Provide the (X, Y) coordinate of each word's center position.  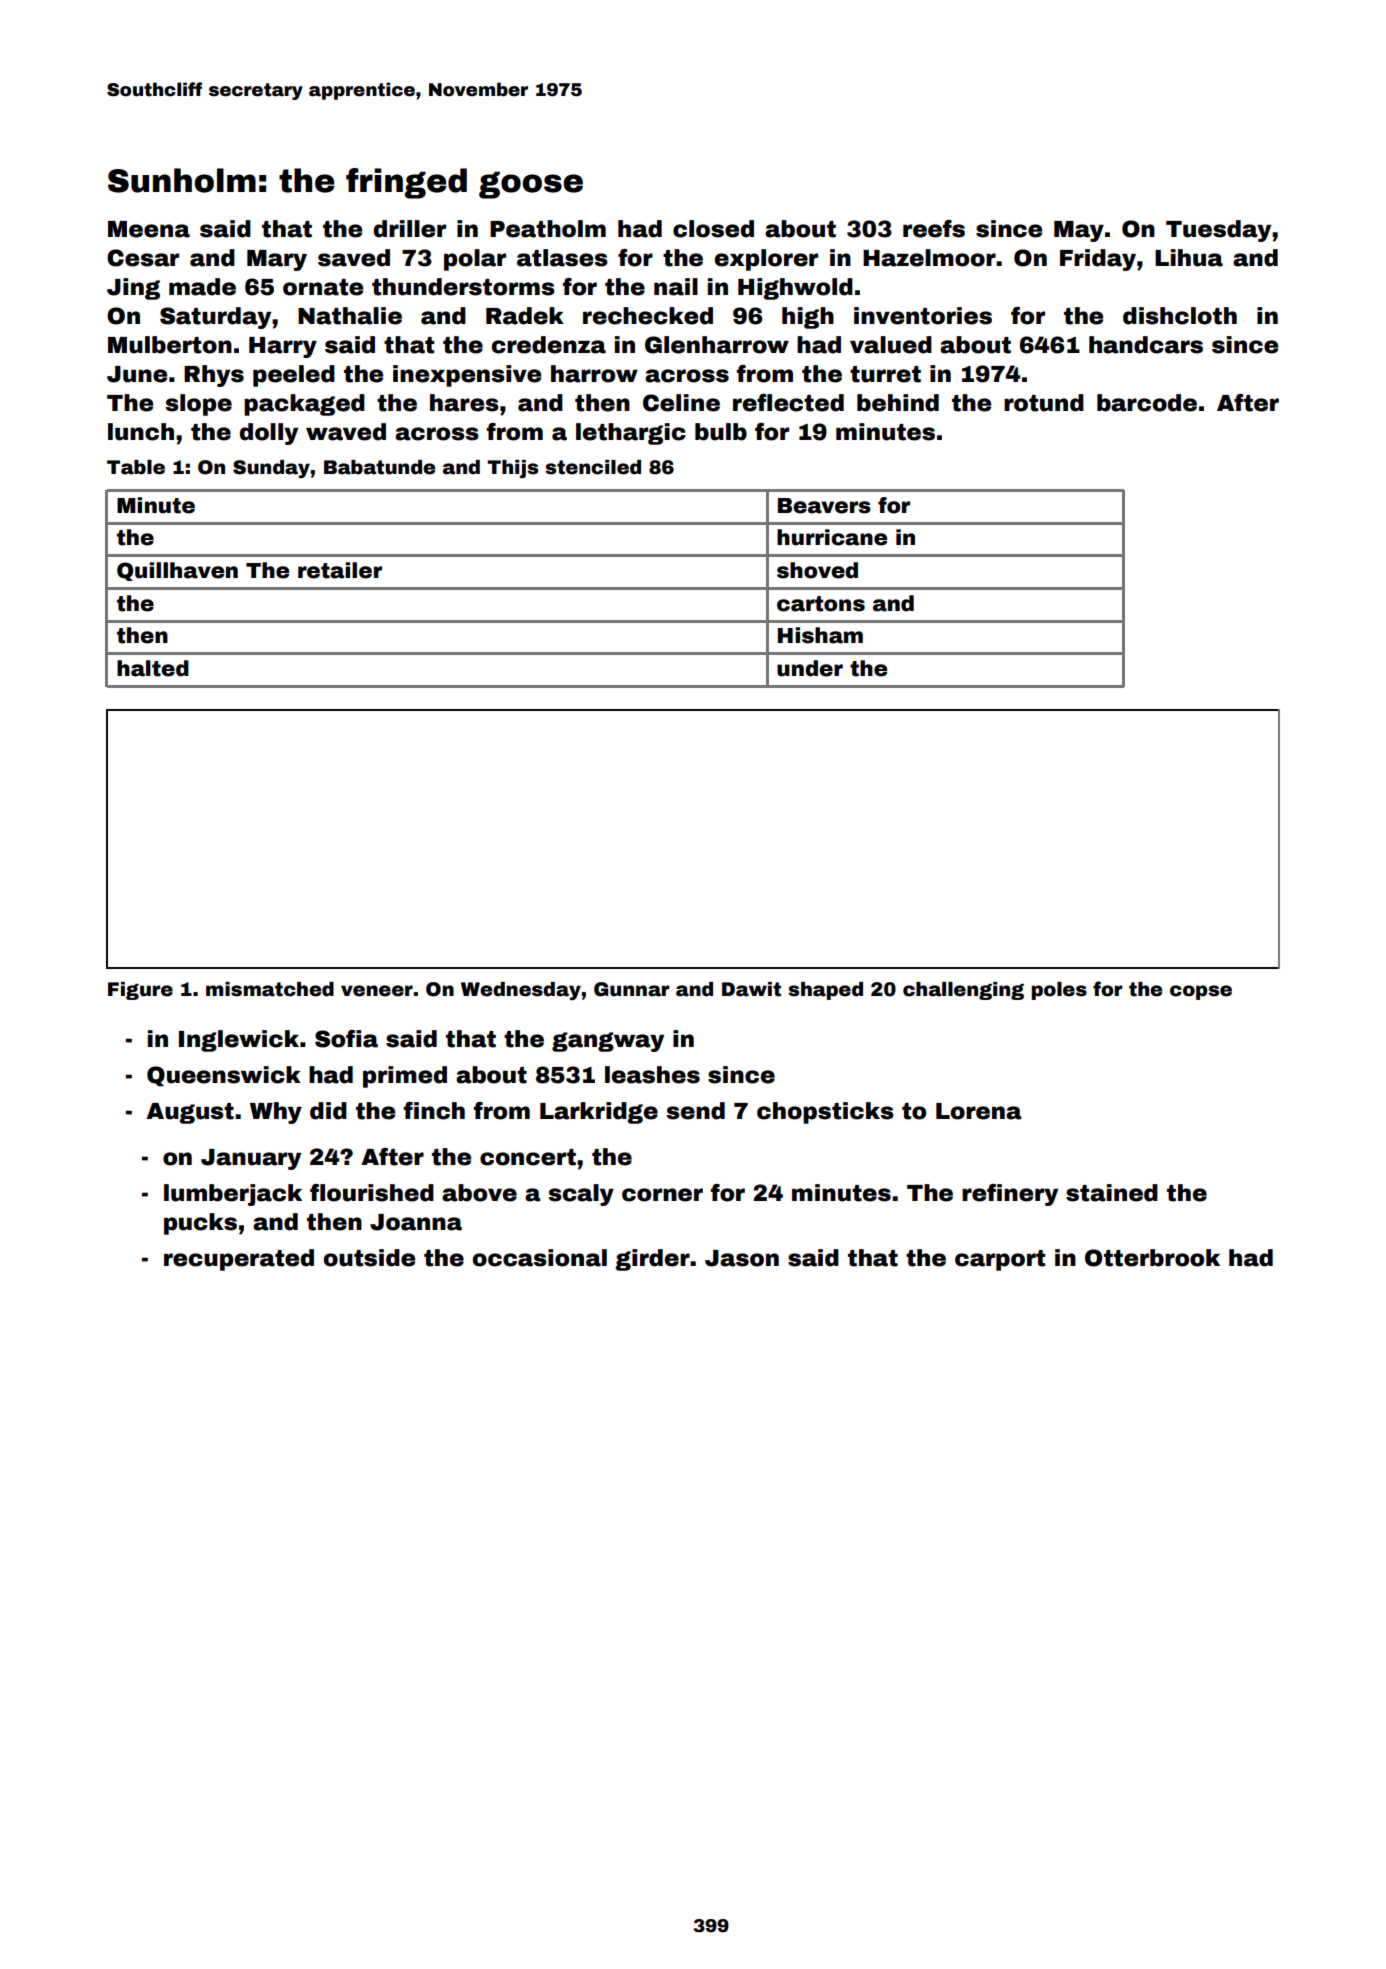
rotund (1044, 403)
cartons (821, 604)
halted (153, 668)
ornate (323, 287)
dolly (269, 434)
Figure (140, 991)
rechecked (648, 316)
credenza (549, 345)
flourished (372, 1193)
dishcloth (1180, 316)
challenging (963, 991)
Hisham (820, 635)
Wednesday (521, 991)
